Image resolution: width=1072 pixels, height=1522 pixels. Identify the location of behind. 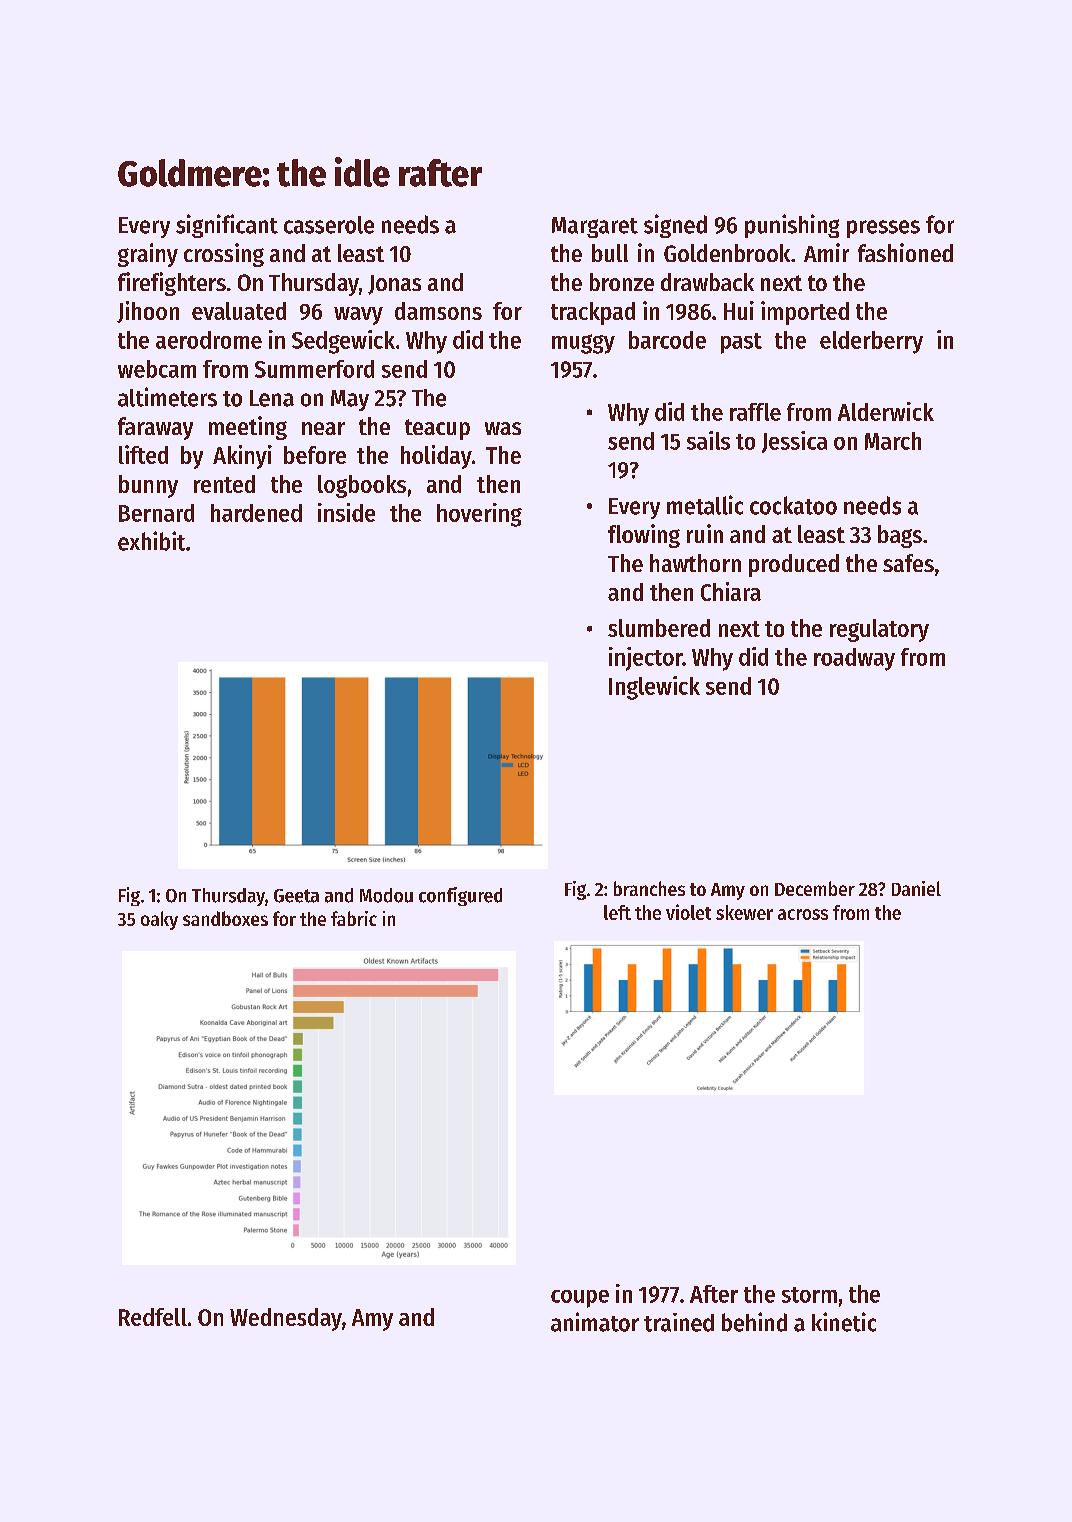
(754, 1322).
